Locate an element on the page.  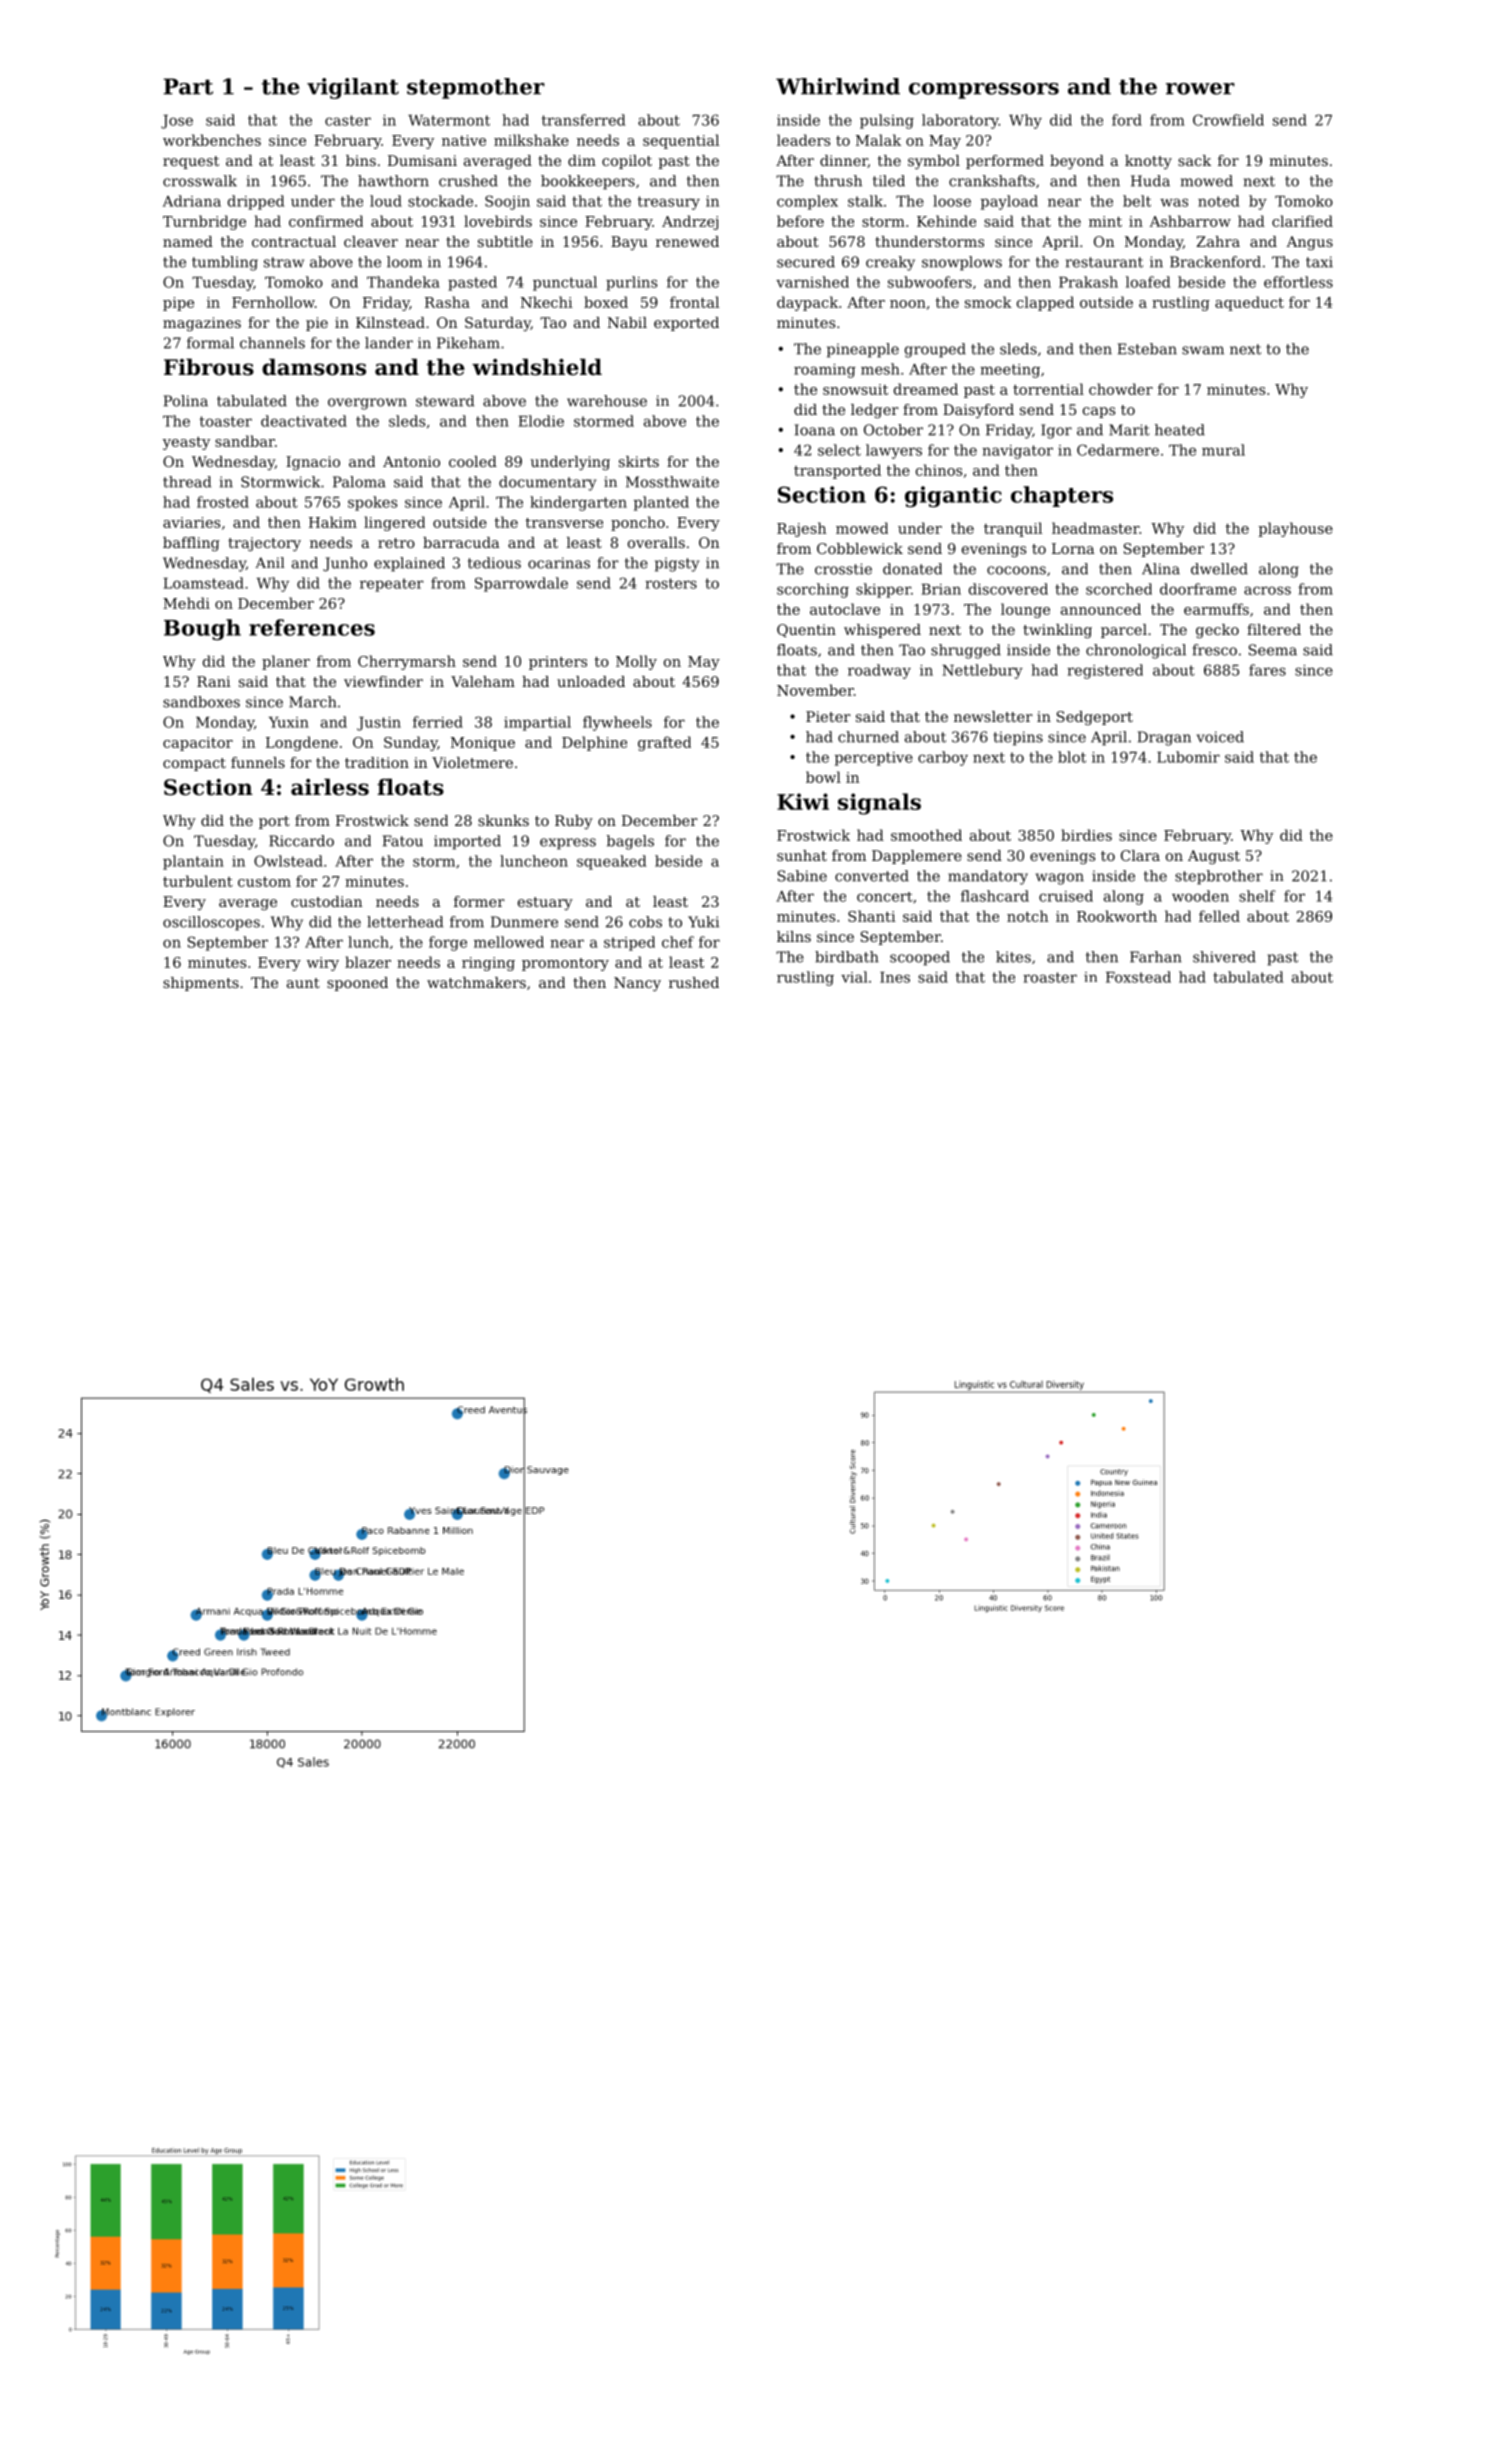
Riccardo is located at coordinates (301, 841).
